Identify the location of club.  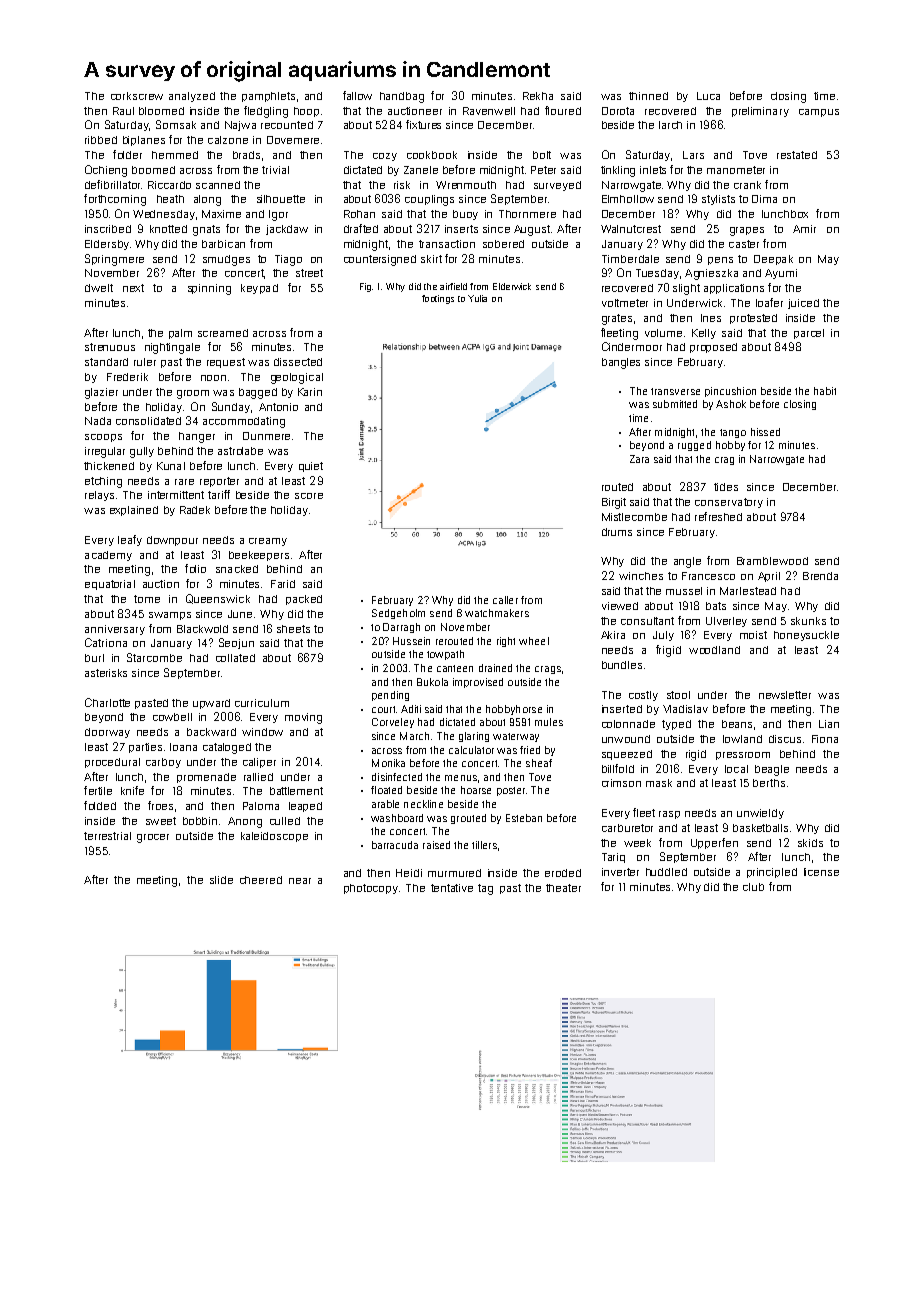
(753, 887).
